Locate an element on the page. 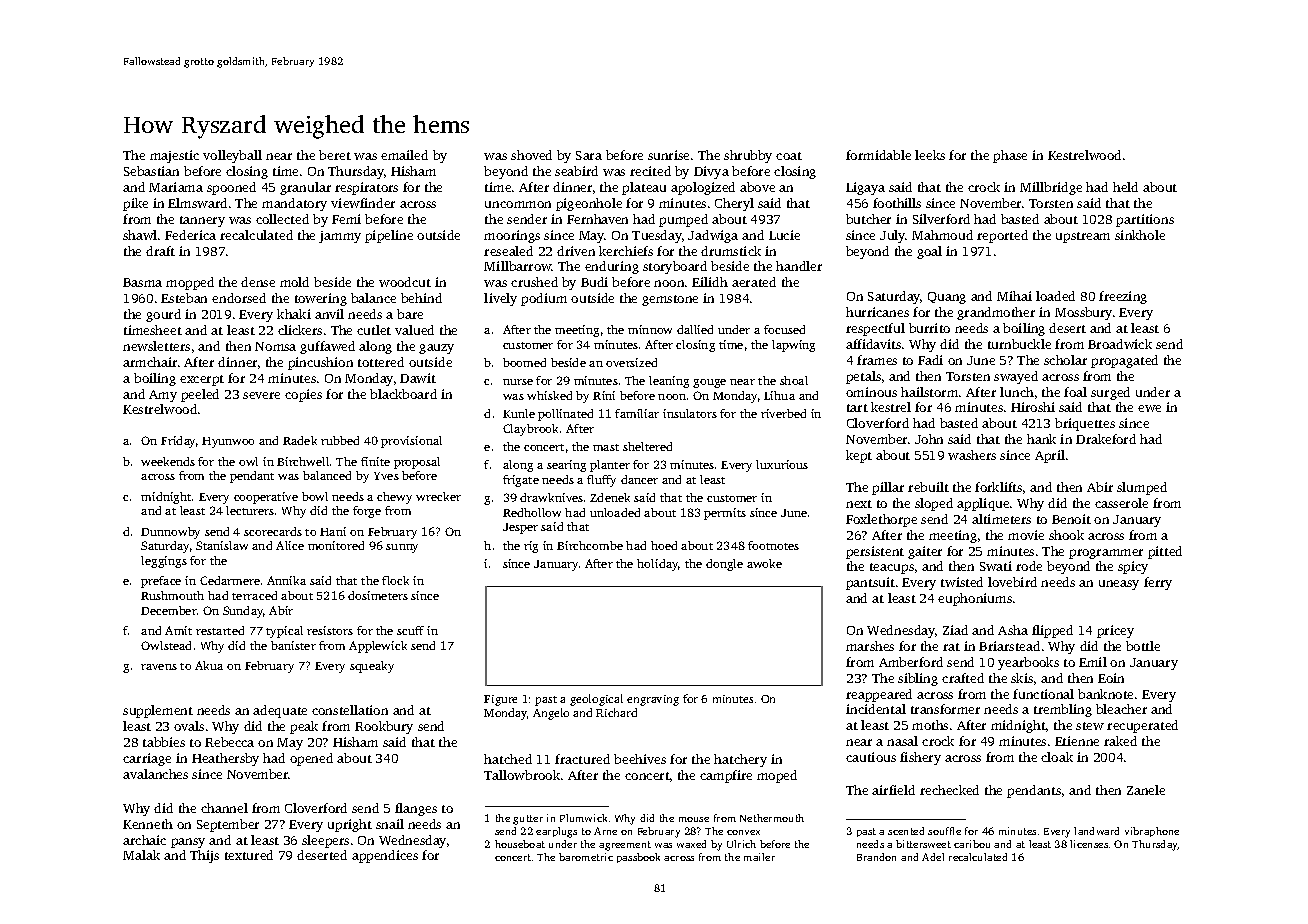 This document has height=924, width=1308. gouge is located at coordinates (709, 383).
